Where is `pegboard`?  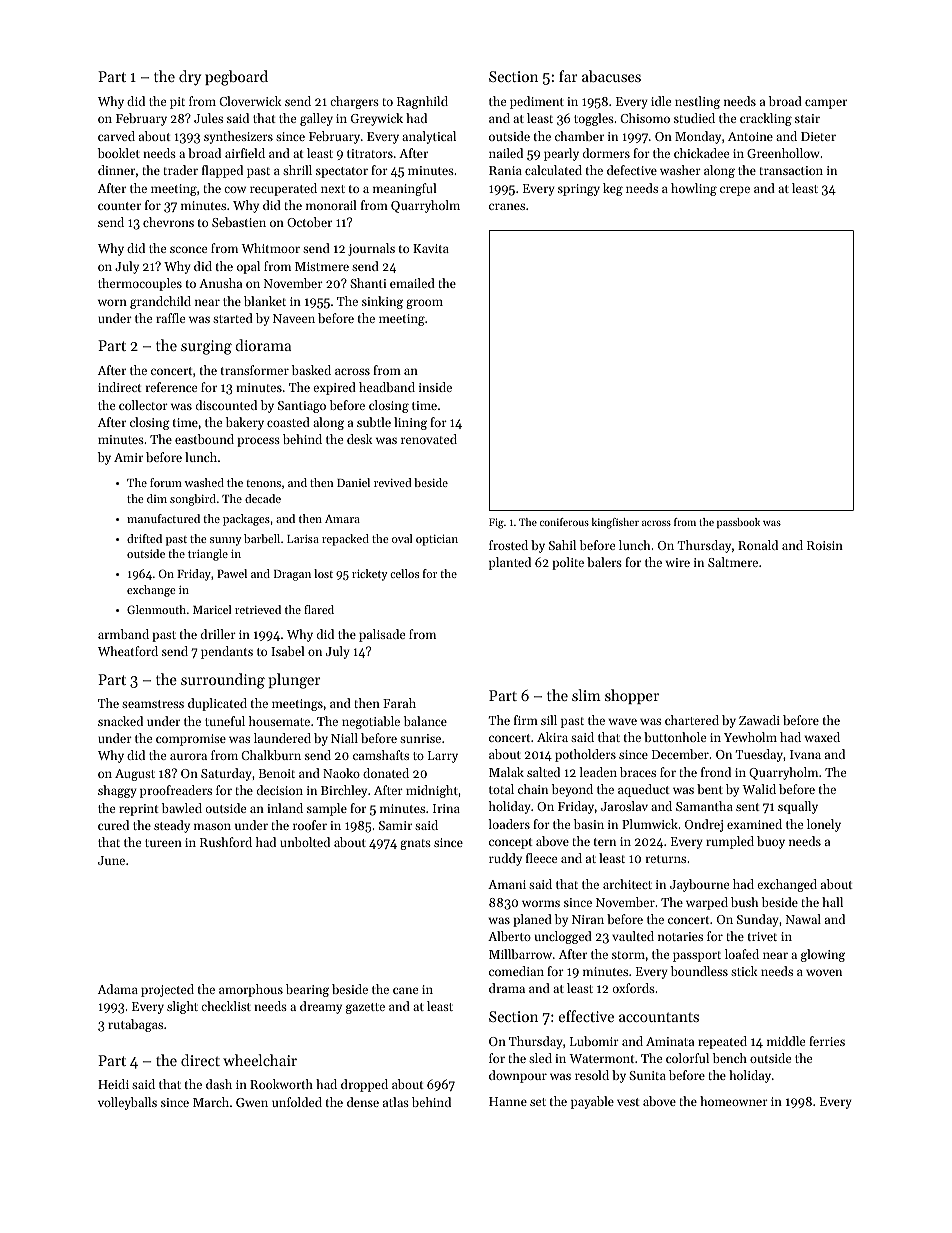 pegboard is located at coordinates (236, 78).
